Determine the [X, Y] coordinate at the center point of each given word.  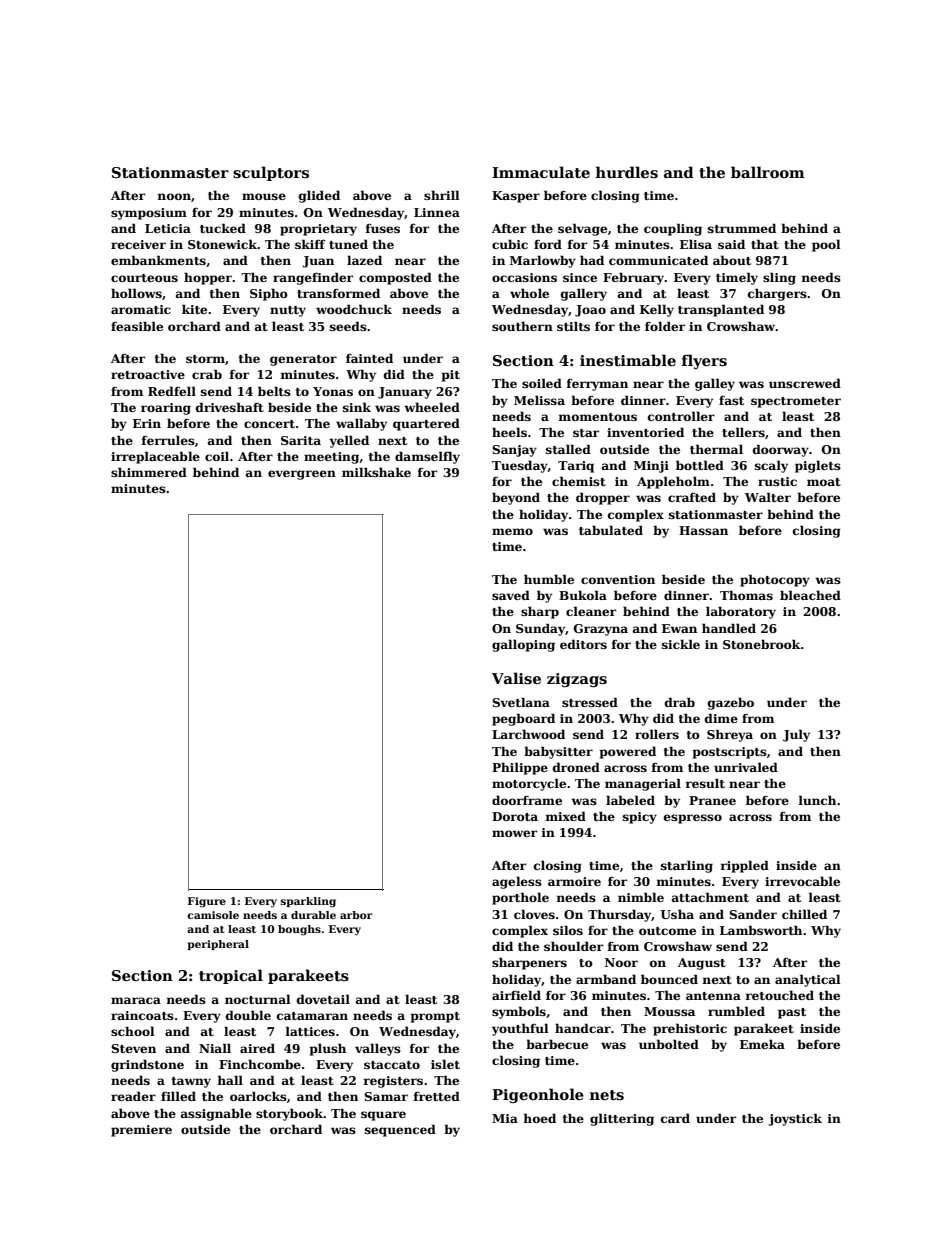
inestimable [628, 360]
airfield [516, 995]
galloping [523, 645]
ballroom [768, 172]
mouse [264, 196]
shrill [442, 195]
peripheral [218, 945]
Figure [207, 902]
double [248, 1015]
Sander [753, 914]
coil [217, 456]
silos [568, 930]
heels [509, 432]
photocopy [775, 580]
